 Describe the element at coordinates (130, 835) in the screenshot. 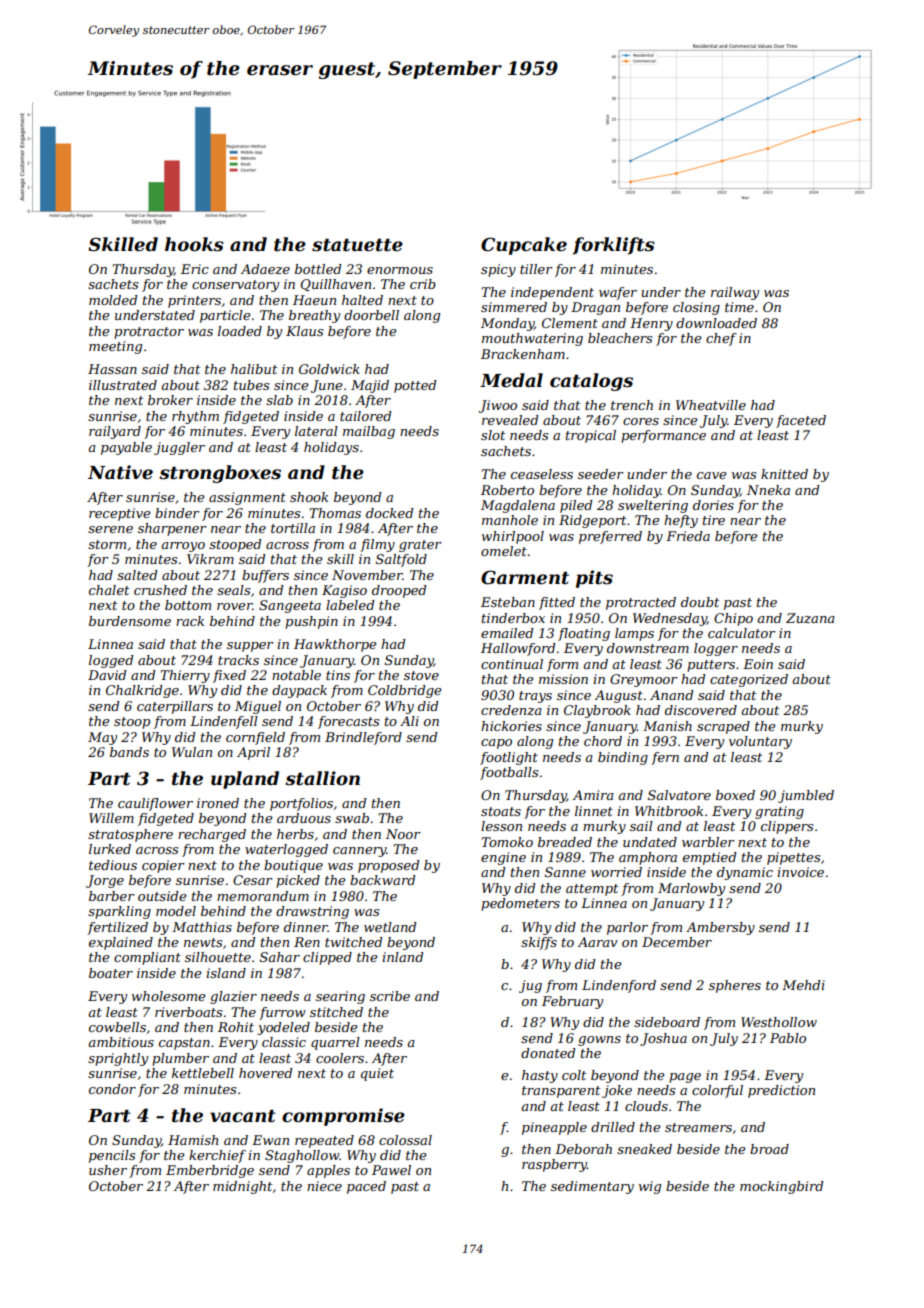

I see `stratosphere` at that location.
